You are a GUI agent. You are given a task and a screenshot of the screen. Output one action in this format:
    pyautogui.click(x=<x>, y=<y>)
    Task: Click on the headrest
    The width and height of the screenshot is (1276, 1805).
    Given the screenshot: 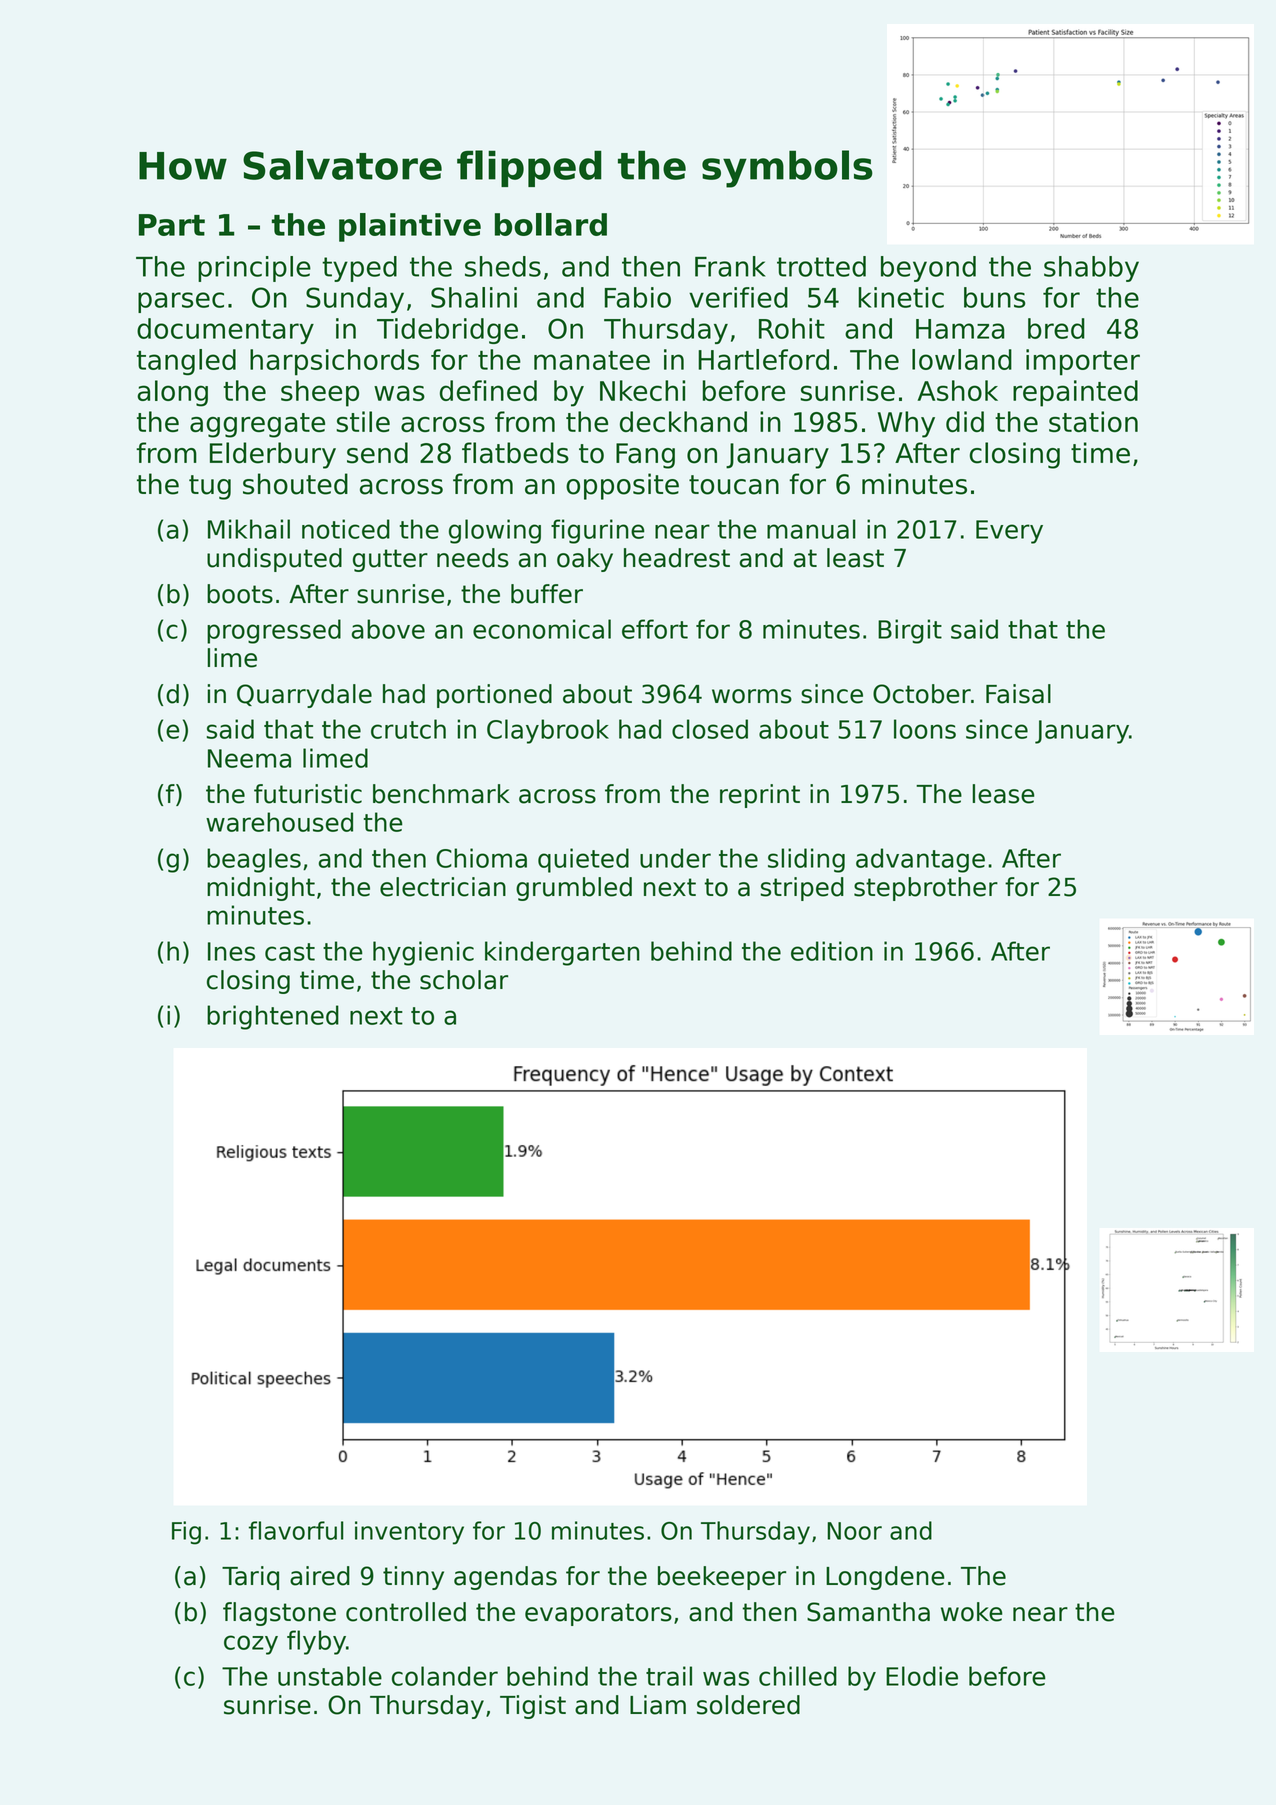 What is the action you would take?
    pyautogui.click(x=677, y=558)
